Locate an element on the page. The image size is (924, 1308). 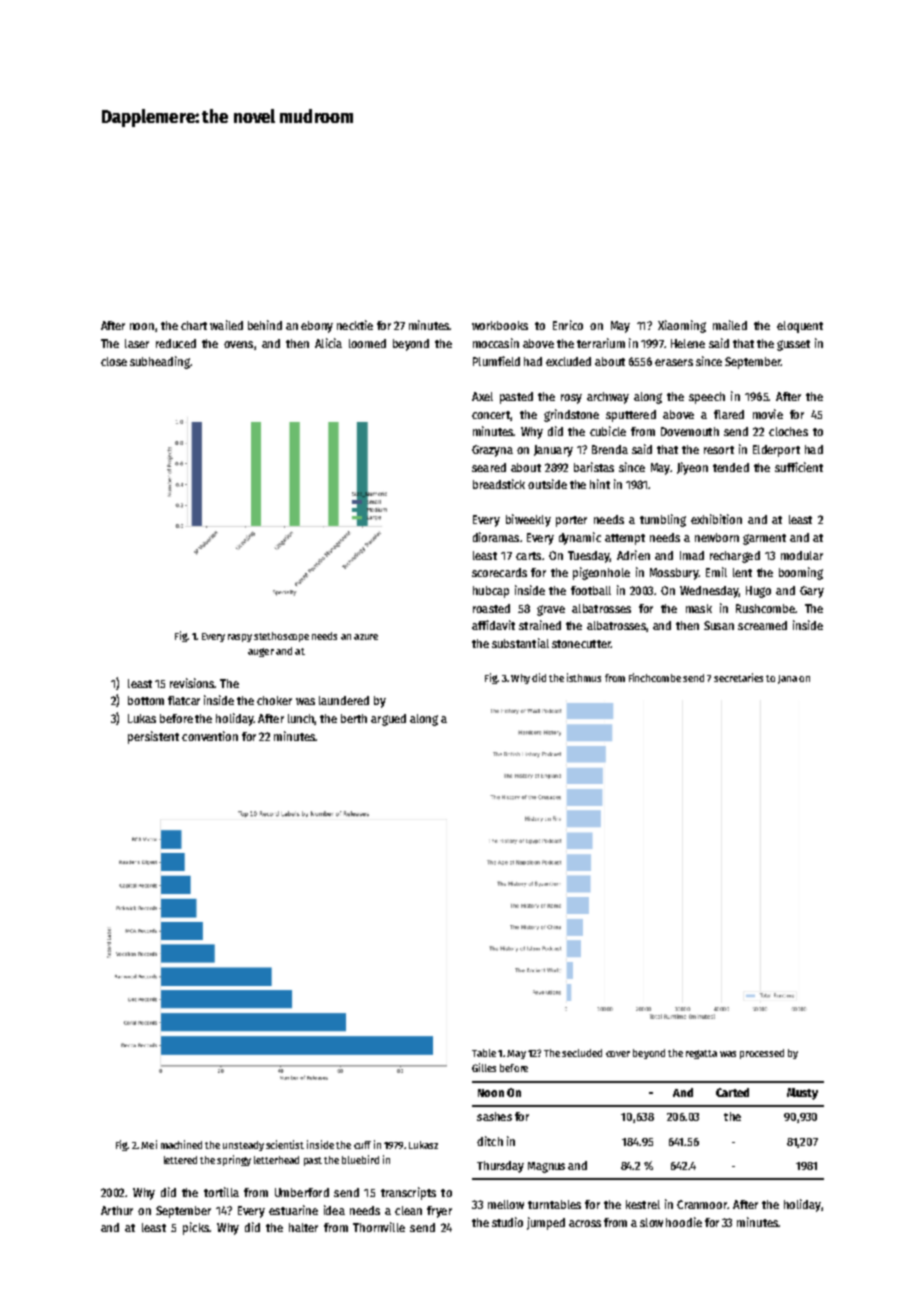
Xiaoming is located at coordinates (682, 326).
